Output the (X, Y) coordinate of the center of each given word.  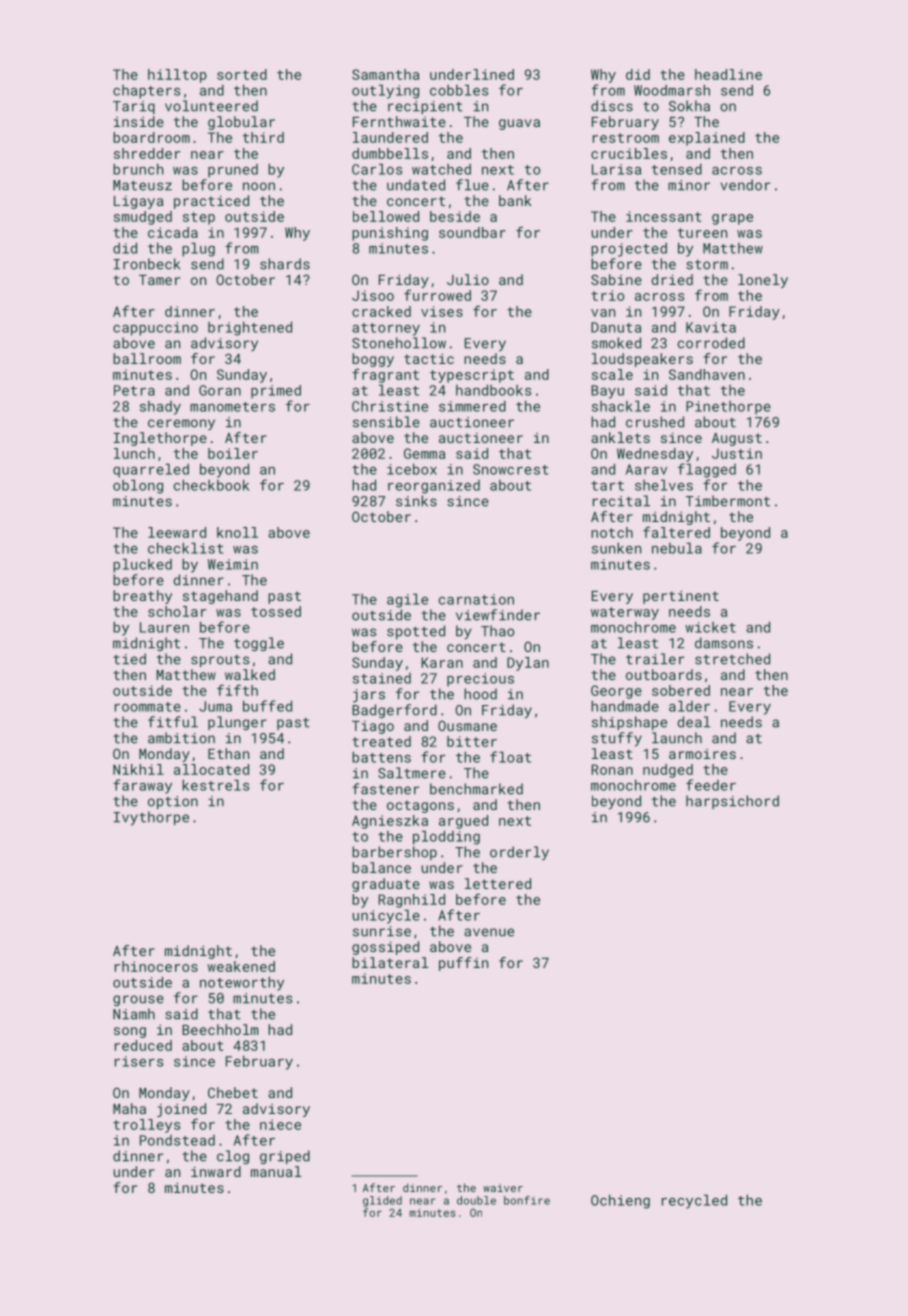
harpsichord (732, 802)
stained (382, 678)
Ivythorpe (151, 818)
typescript (472, 376)
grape (732, 219)
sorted (242, 74)
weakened (241, 966)
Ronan (612, 769)
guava (519, 124)
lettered (498, 883)
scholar (177, 611)
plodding (446, 837)
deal (693, 722)
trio (607, 295)
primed (276, 392)
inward (216, 1171)
